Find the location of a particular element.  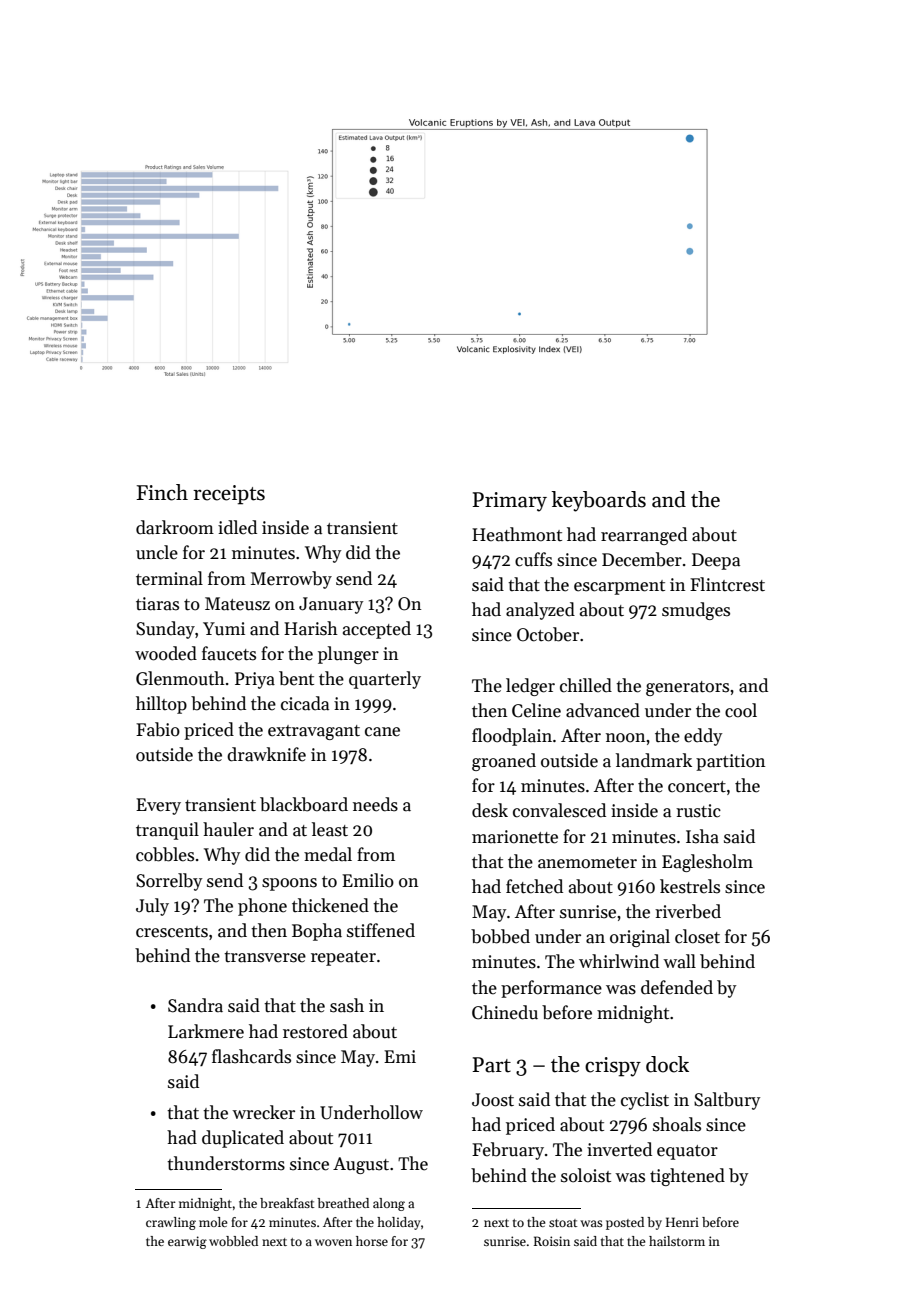

Merrowby is located at coordinates (291, 580).
